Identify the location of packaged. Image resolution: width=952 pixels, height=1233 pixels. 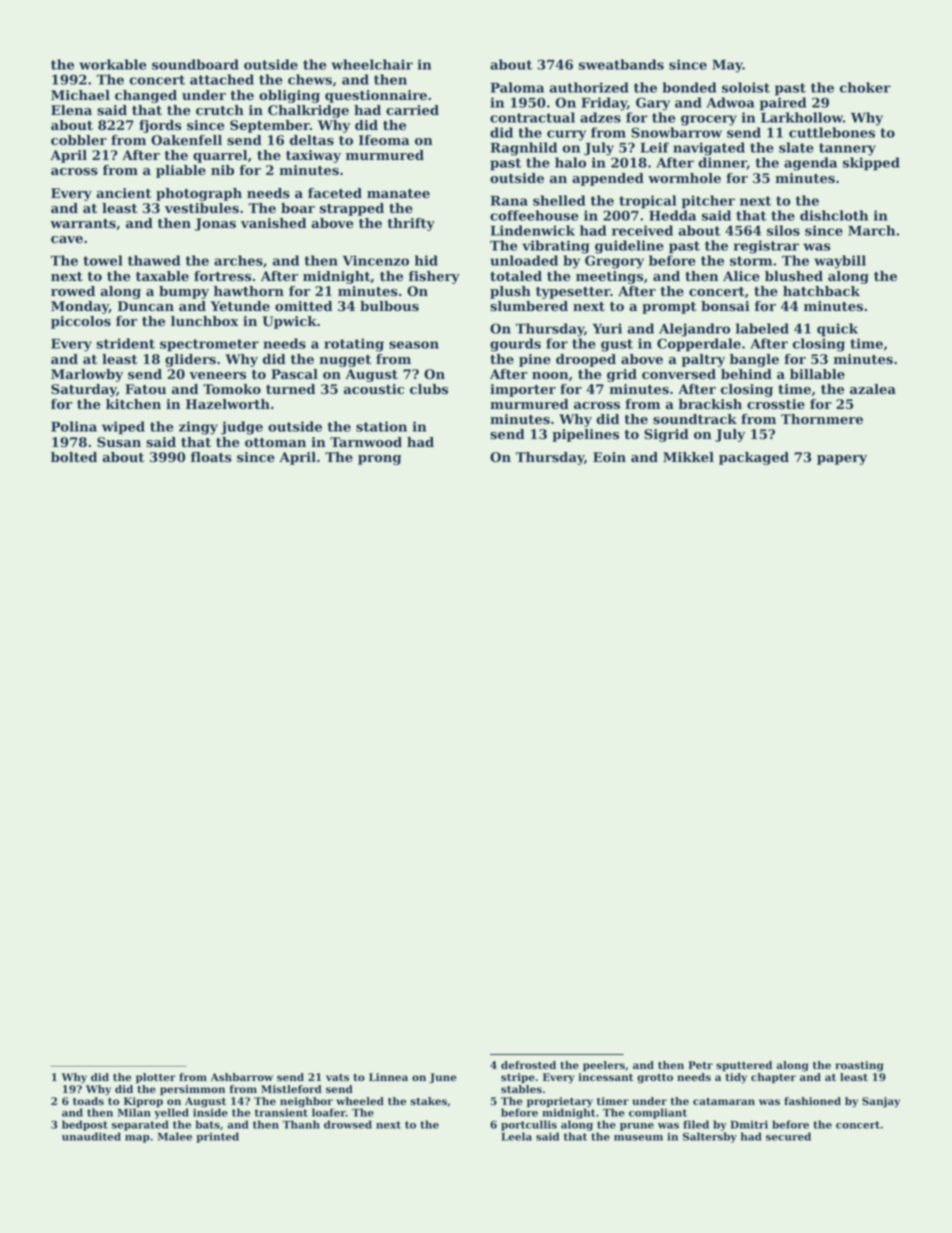
(754, 458).
